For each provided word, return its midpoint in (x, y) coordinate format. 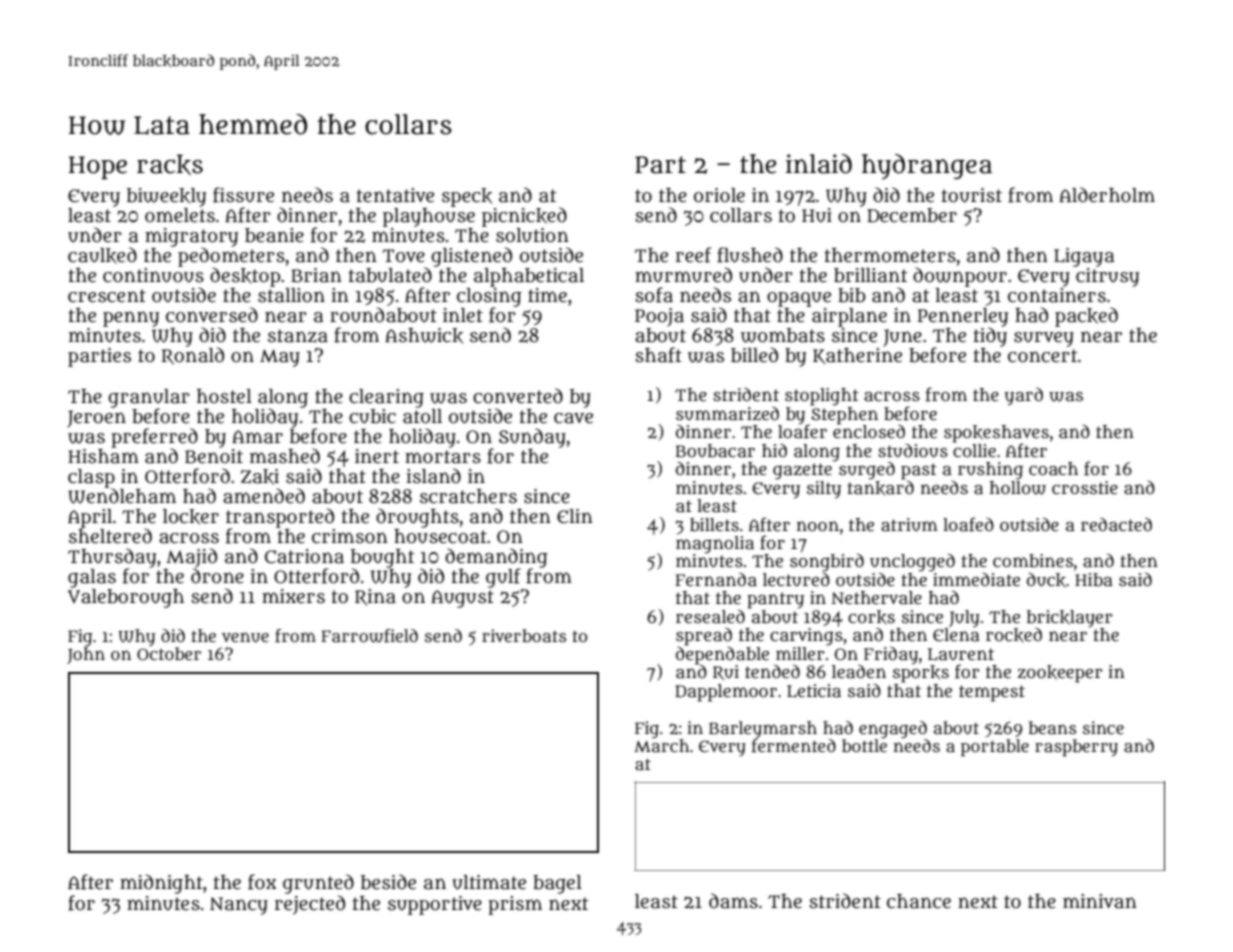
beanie (274, 235)
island (433, 476)
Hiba (1094, 579)
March (661, 745)
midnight (161, 884)
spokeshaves (996, 434)
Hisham (103, 456)
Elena (956, 634)
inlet (463, 315)
